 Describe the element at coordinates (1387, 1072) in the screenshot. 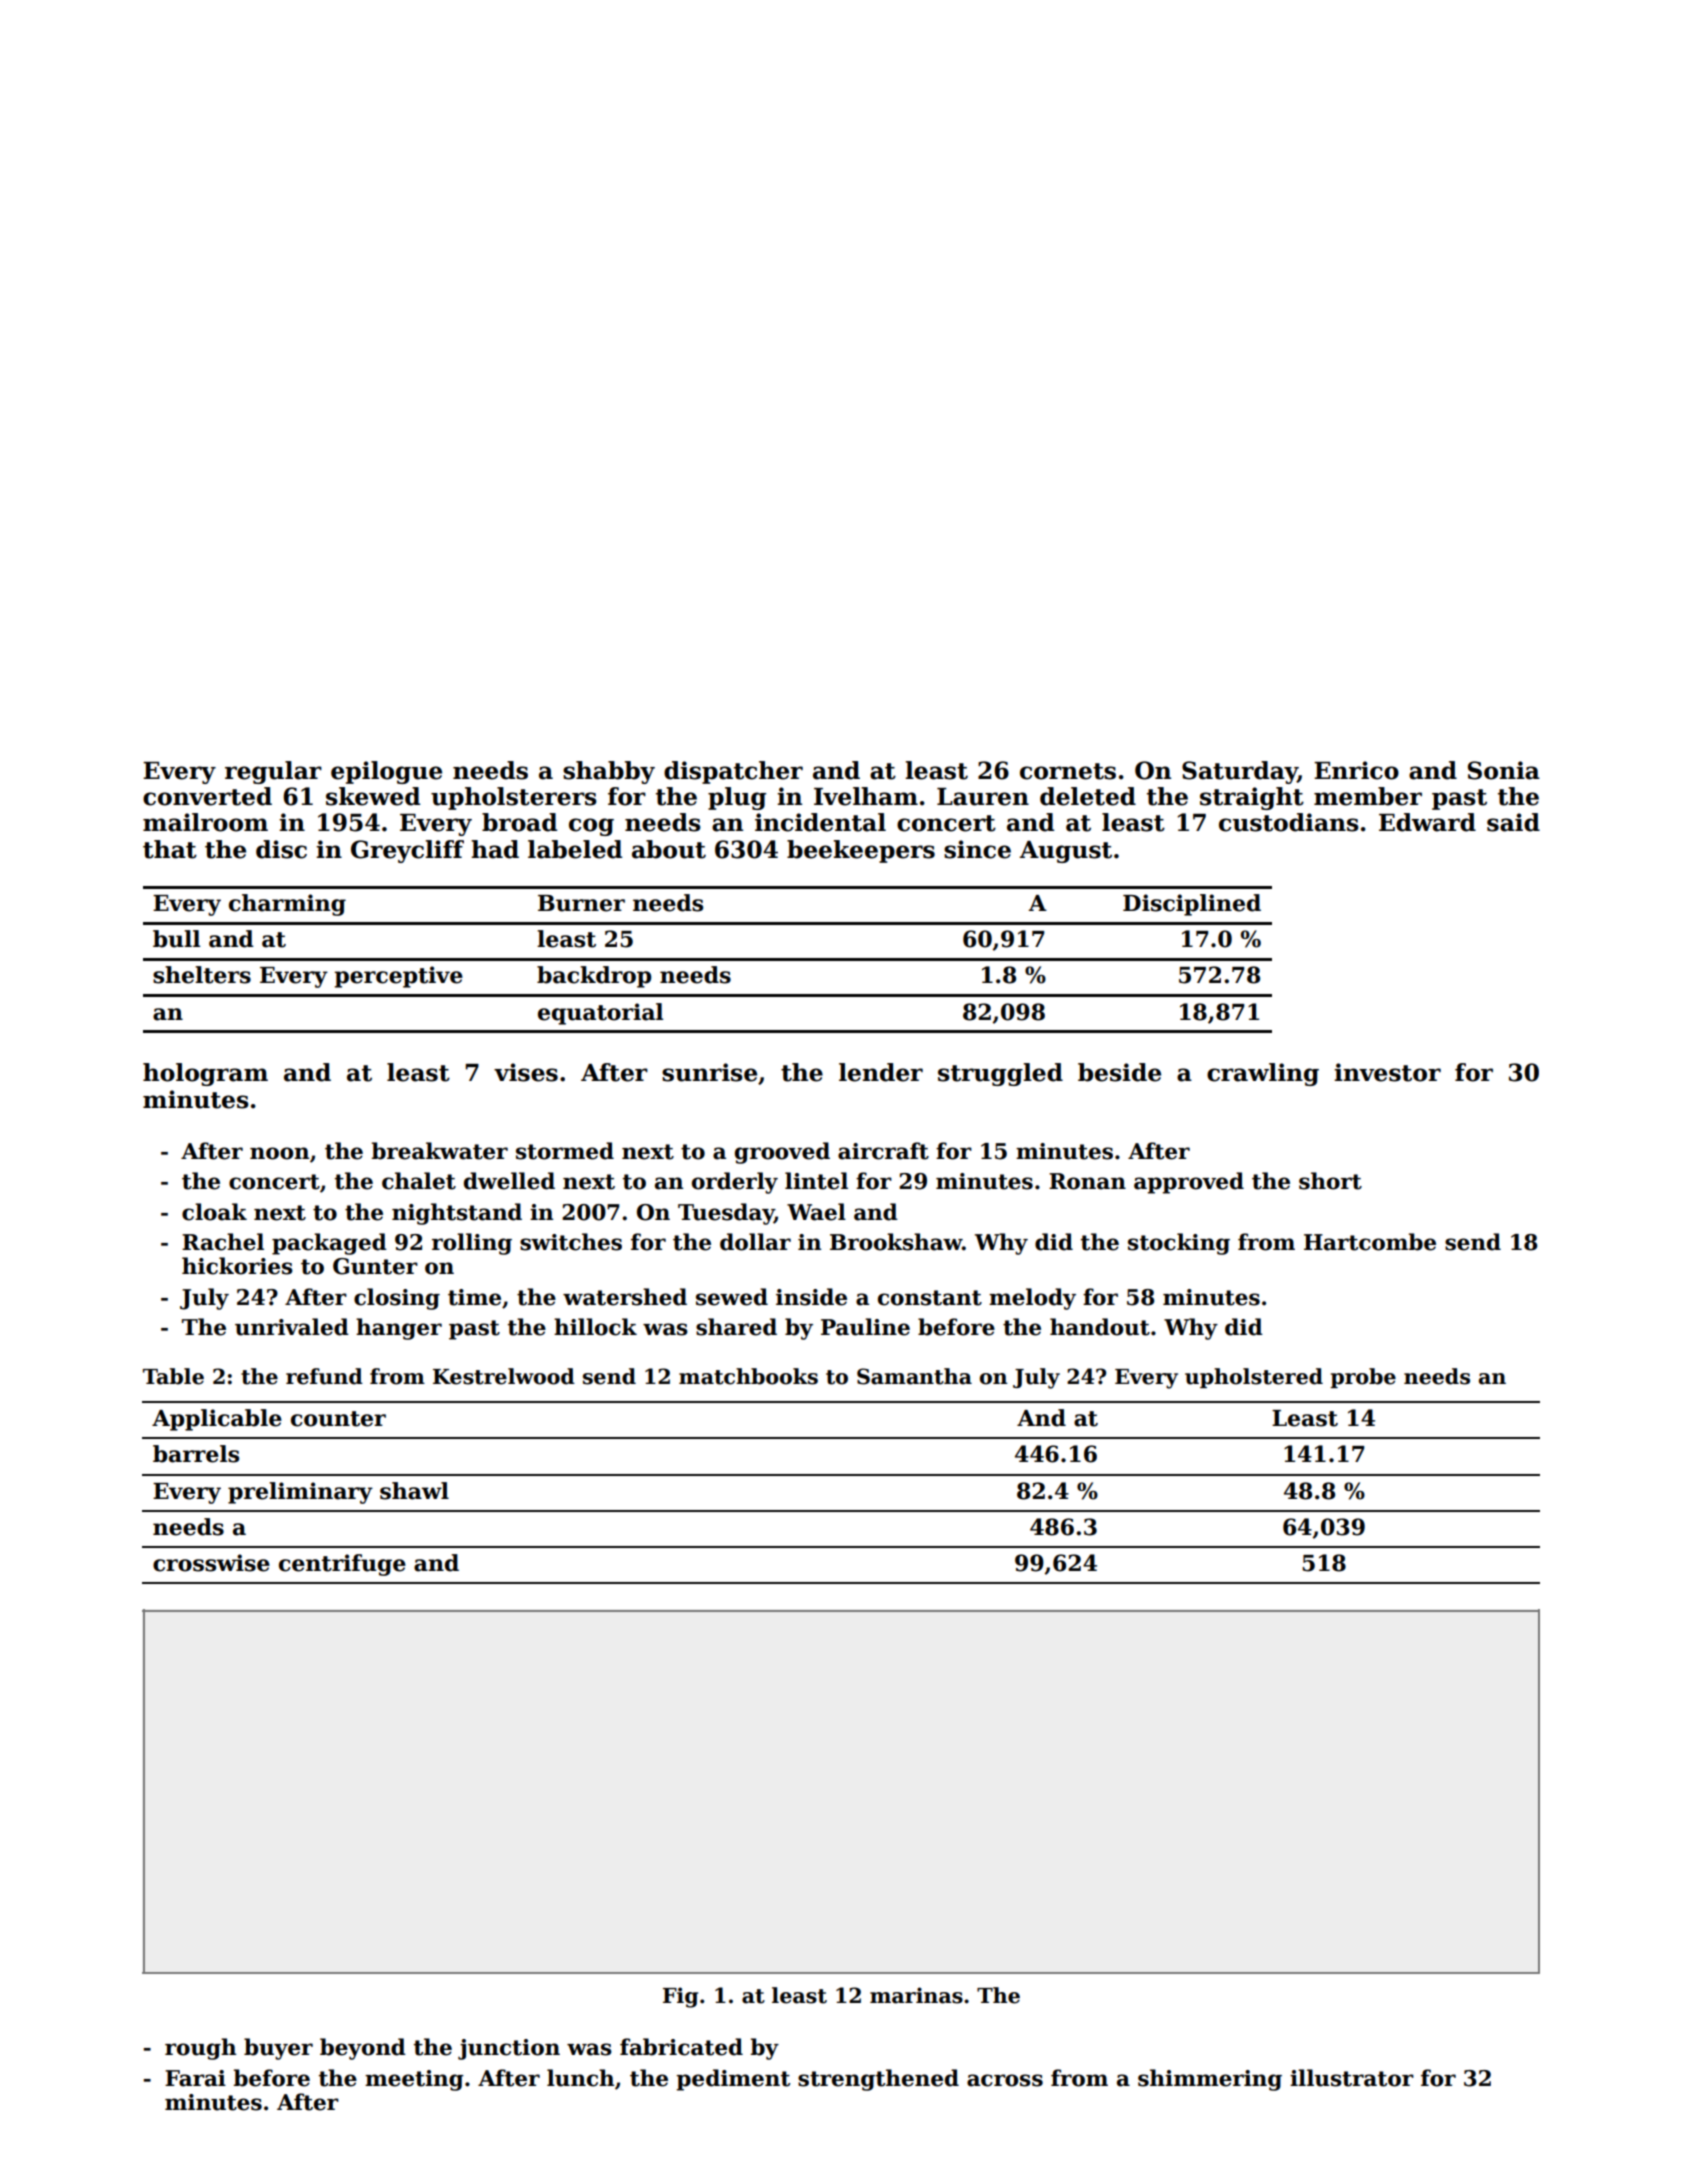

I see `investor` at that location.
